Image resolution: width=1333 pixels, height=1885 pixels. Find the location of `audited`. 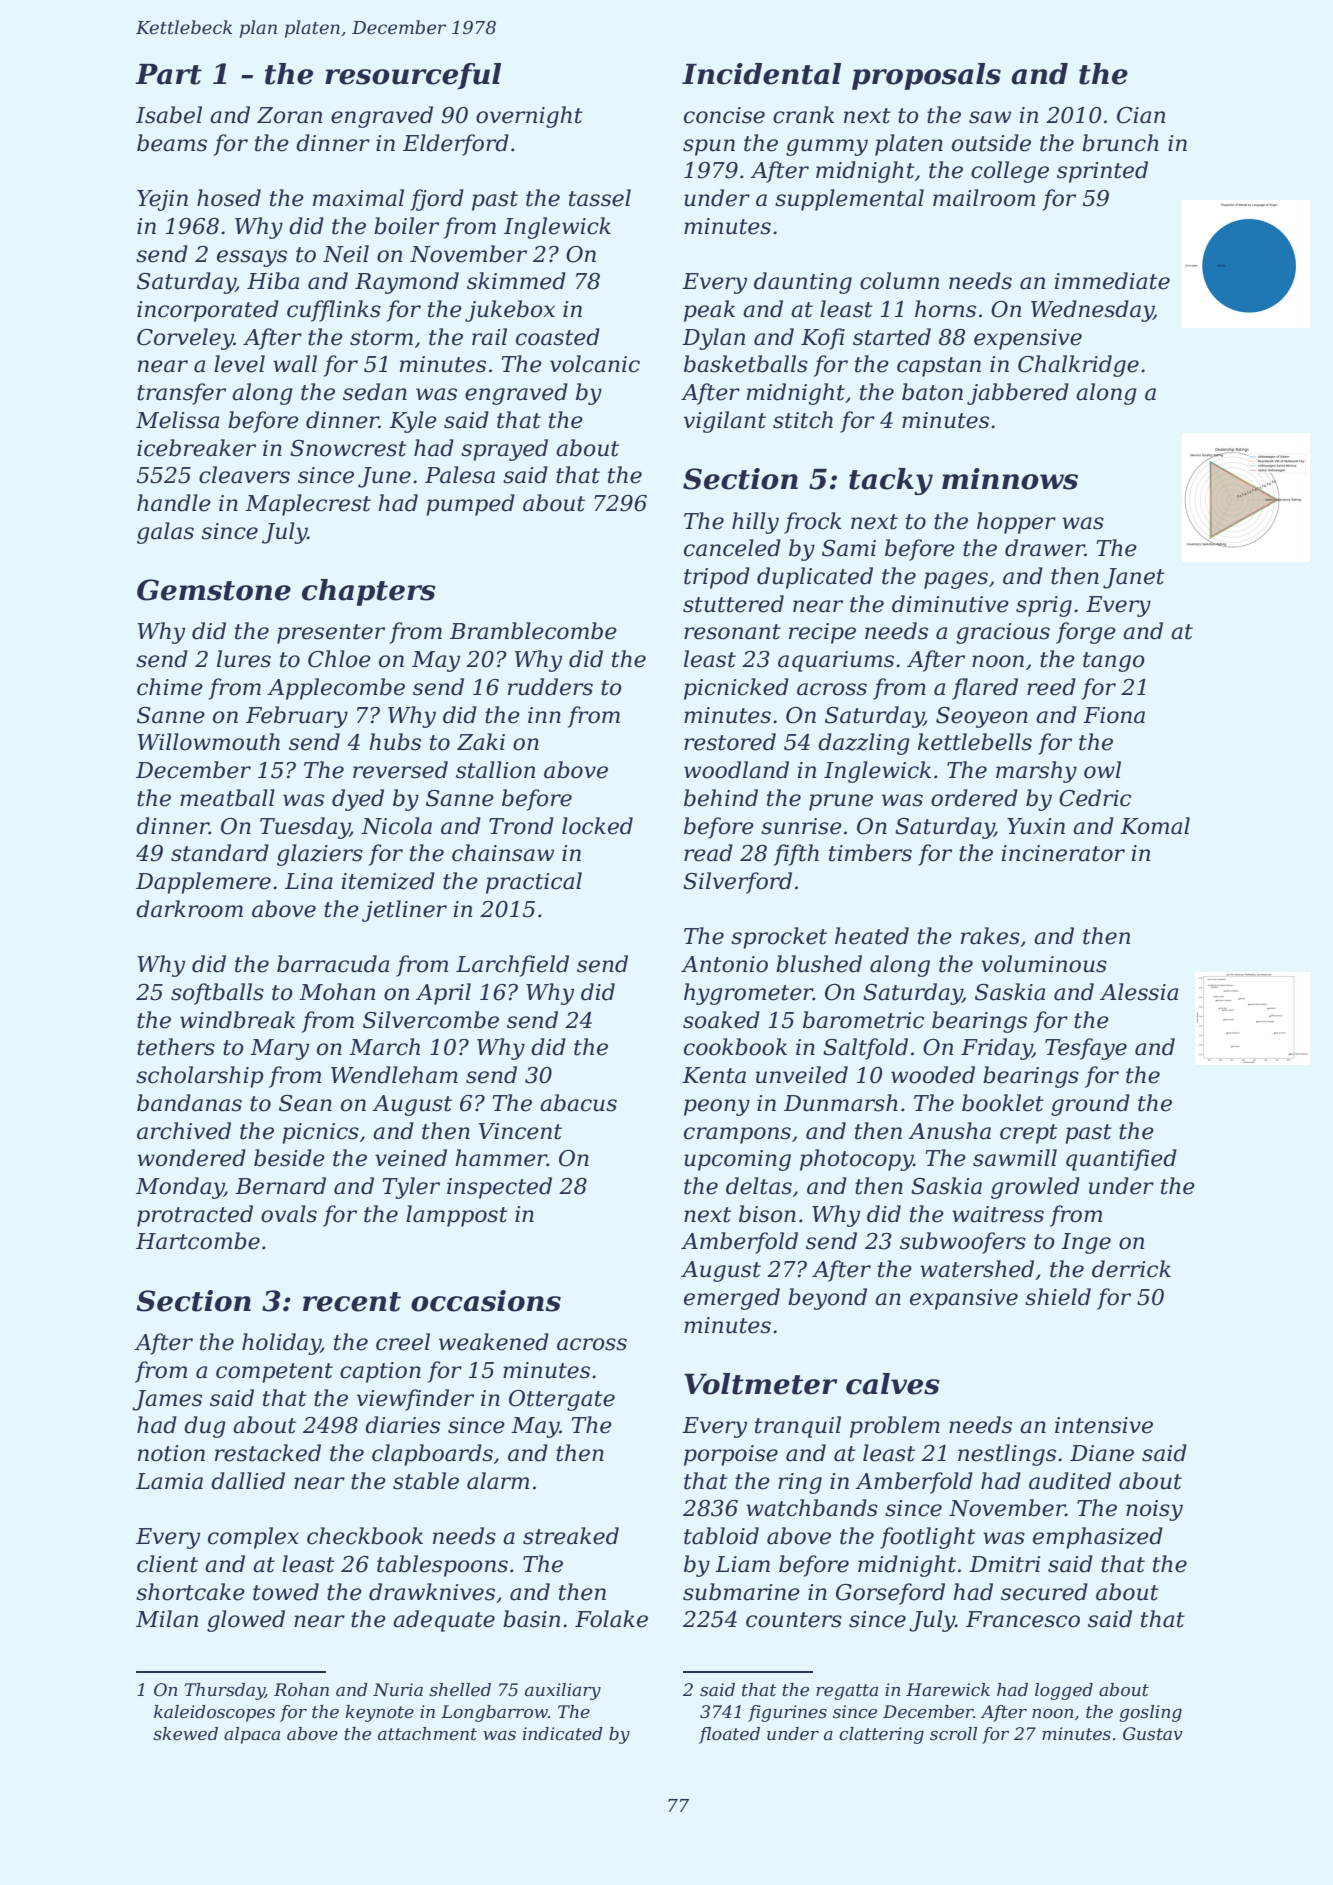

audited is located at coordinates (1070, 1481).
